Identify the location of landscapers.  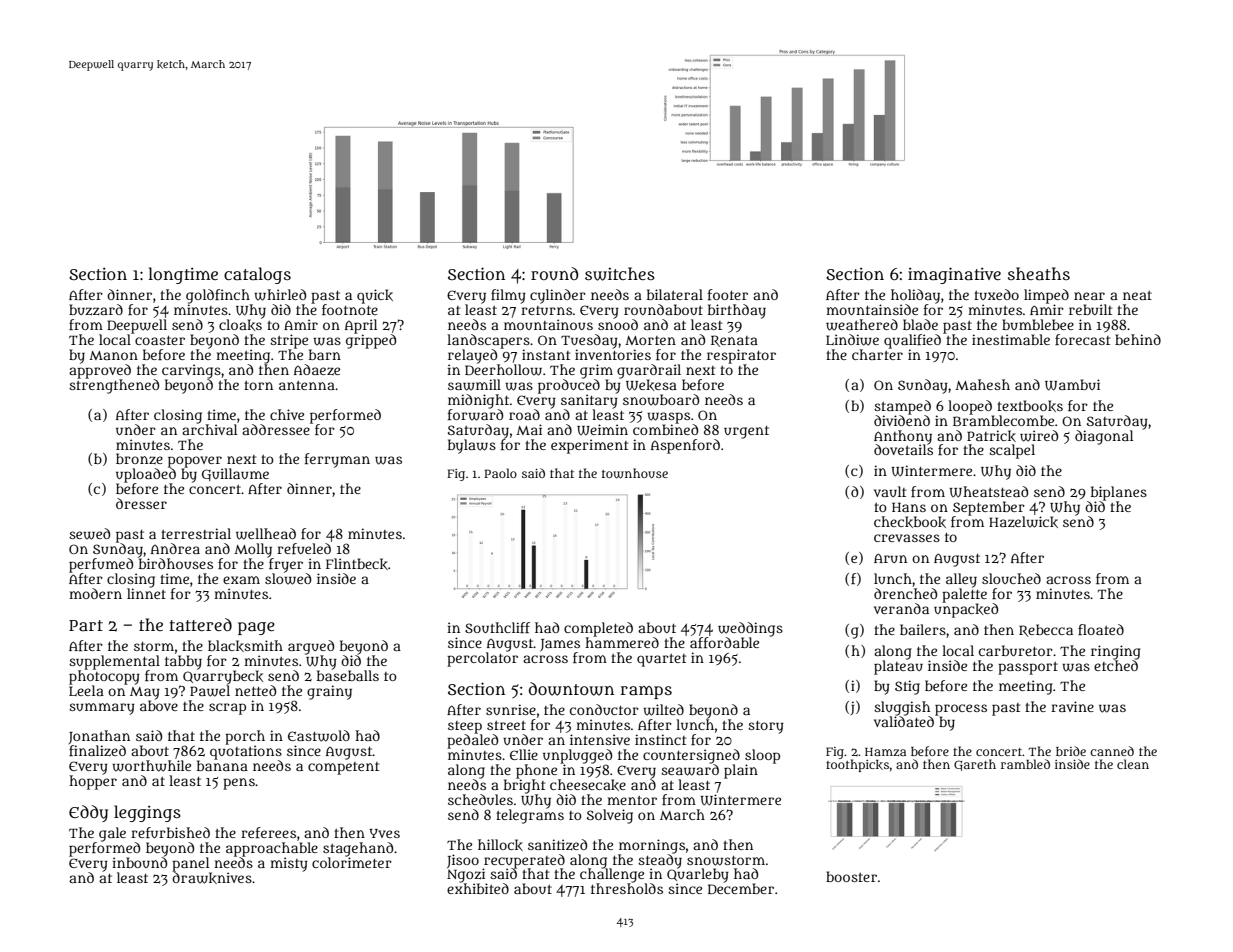
(488, 341).
